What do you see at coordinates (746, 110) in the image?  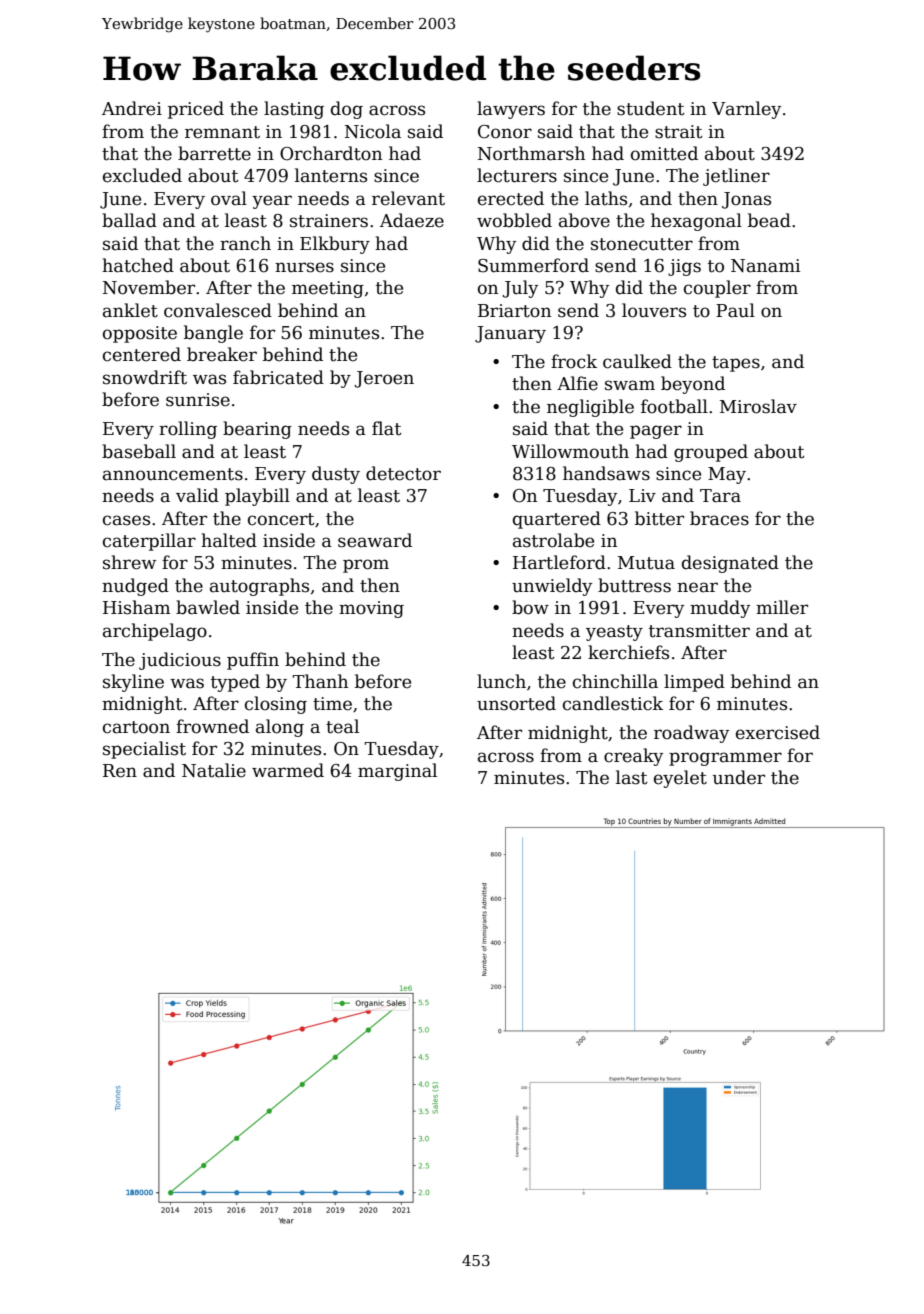 I see `Varnley` at bounding box center [746, 110].
